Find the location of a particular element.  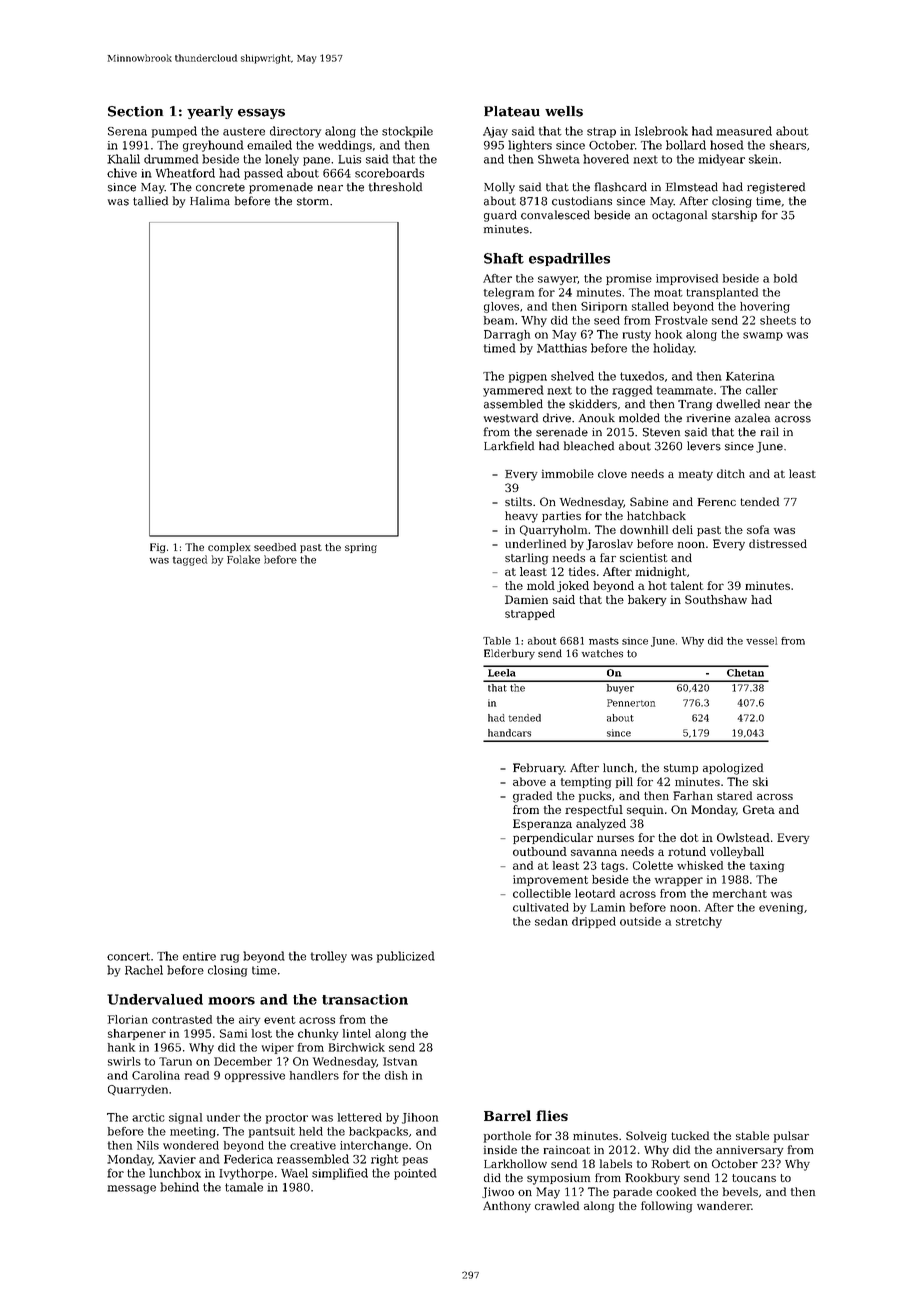

stockpile is located at coordinates (407, 132).
